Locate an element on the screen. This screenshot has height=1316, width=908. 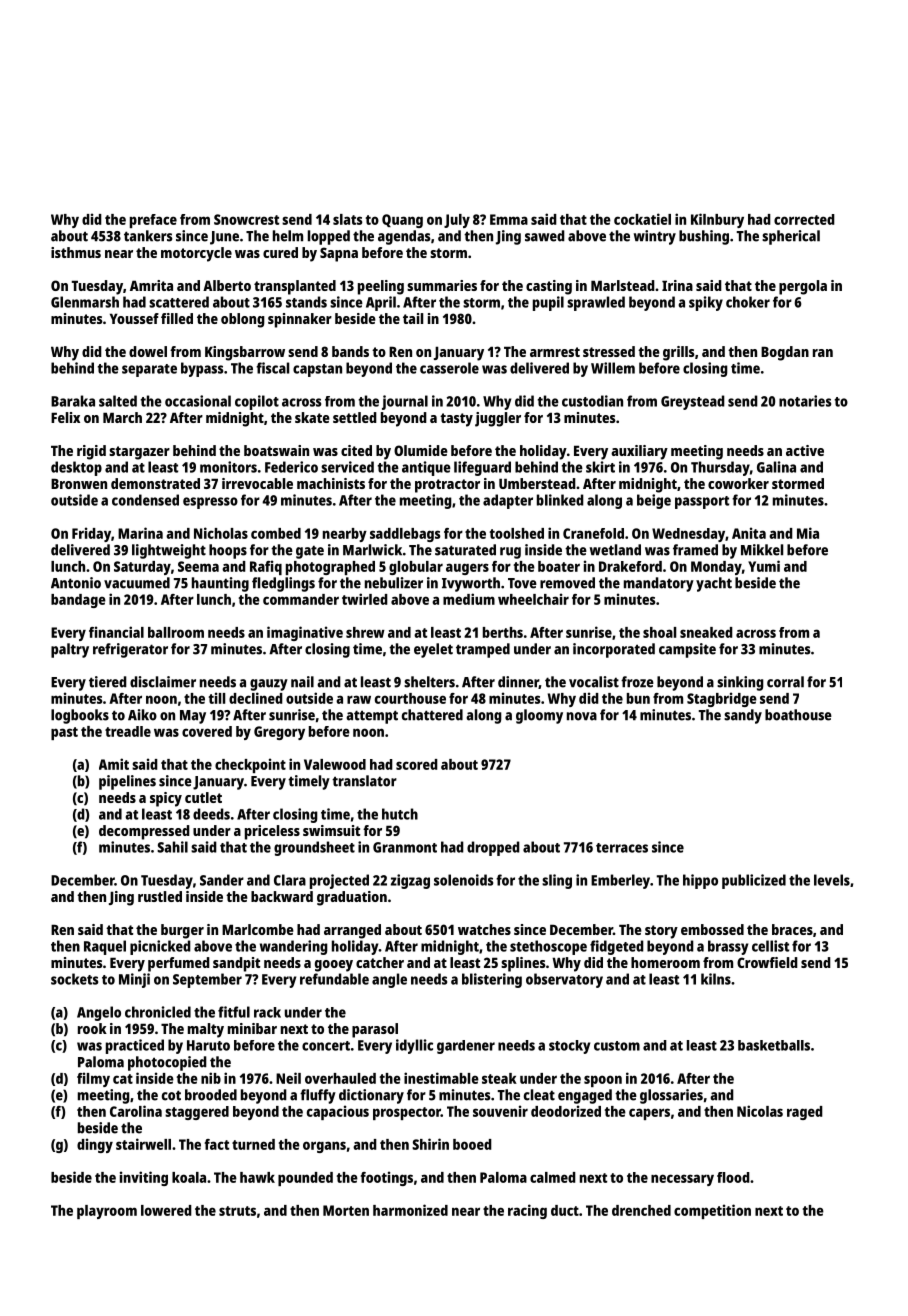
preface is located at coordinates (153, 221).
